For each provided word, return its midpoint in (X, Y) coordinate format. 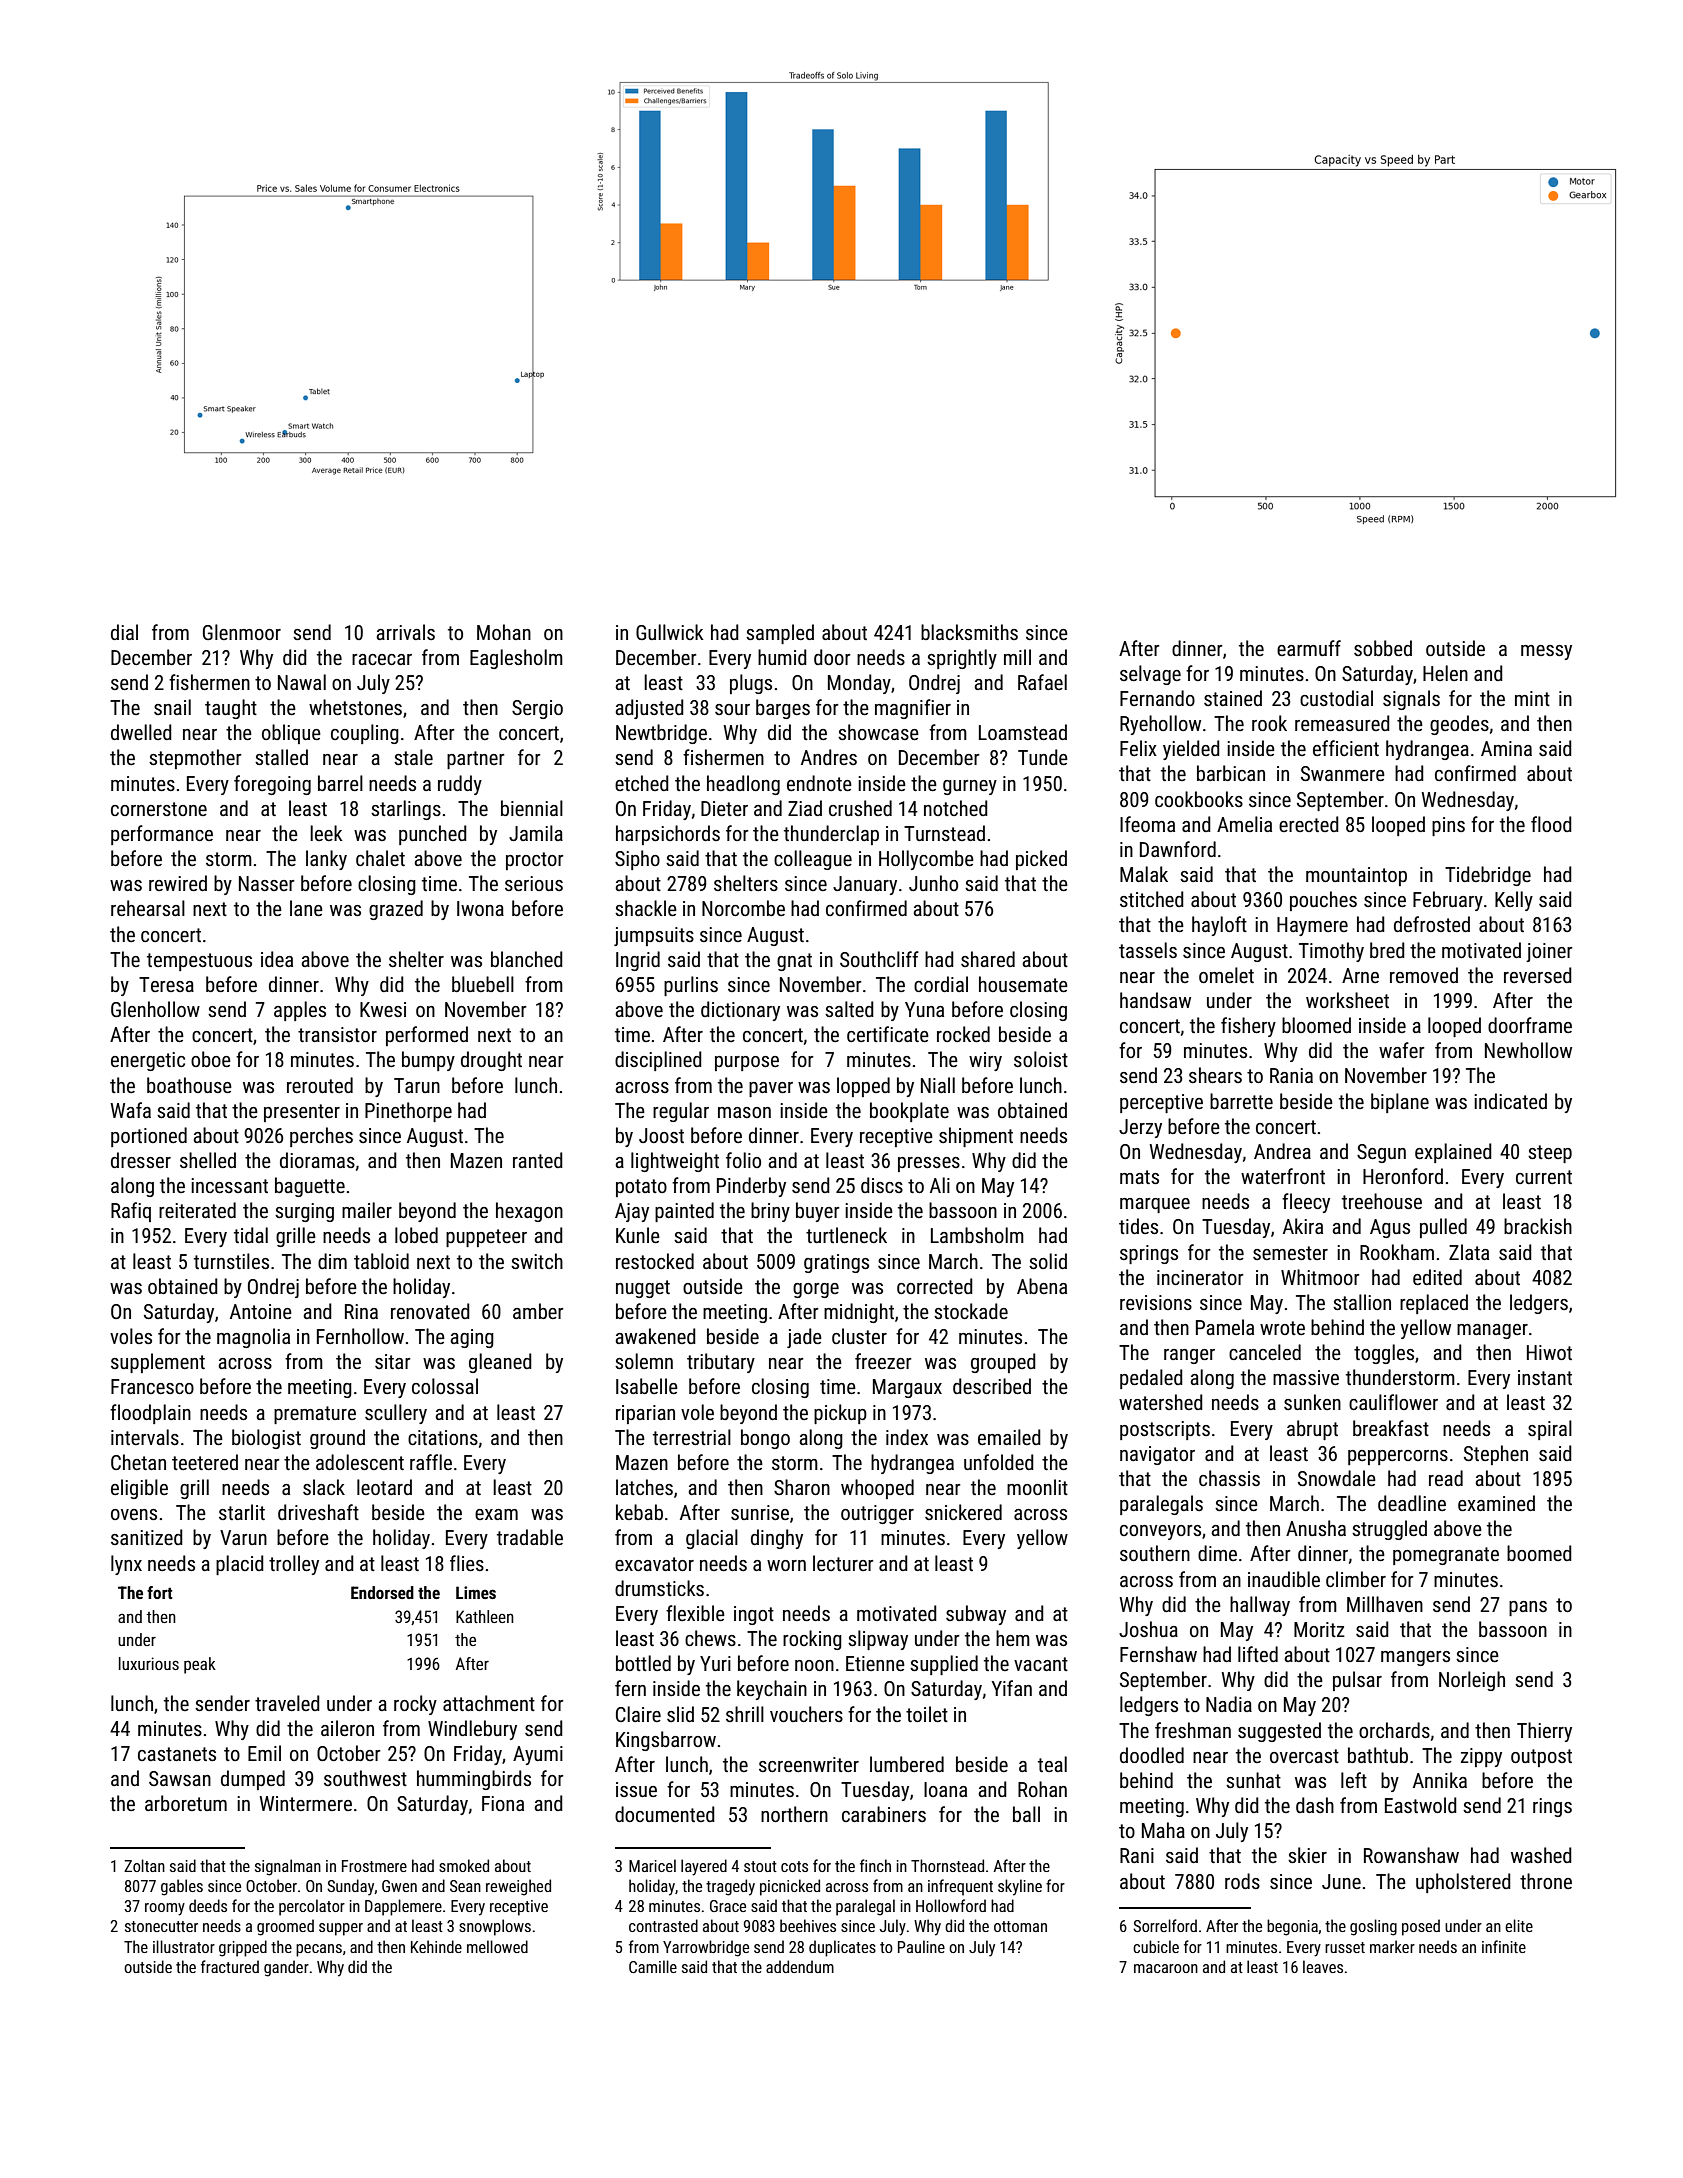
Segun (1381, 1153)
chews (710, 1638)
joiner (1549, 952)
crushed (860, 808)
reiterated (197, 1210)
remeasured (1342, 723)
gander (286, 1968)
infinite (1504, 1946)
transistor (337, 1034)
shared (988, 959)
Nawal (302, 682)
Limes (476, 1592)
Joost (661, 1135)
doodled (1152, 1755)
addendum (800, 1966)
